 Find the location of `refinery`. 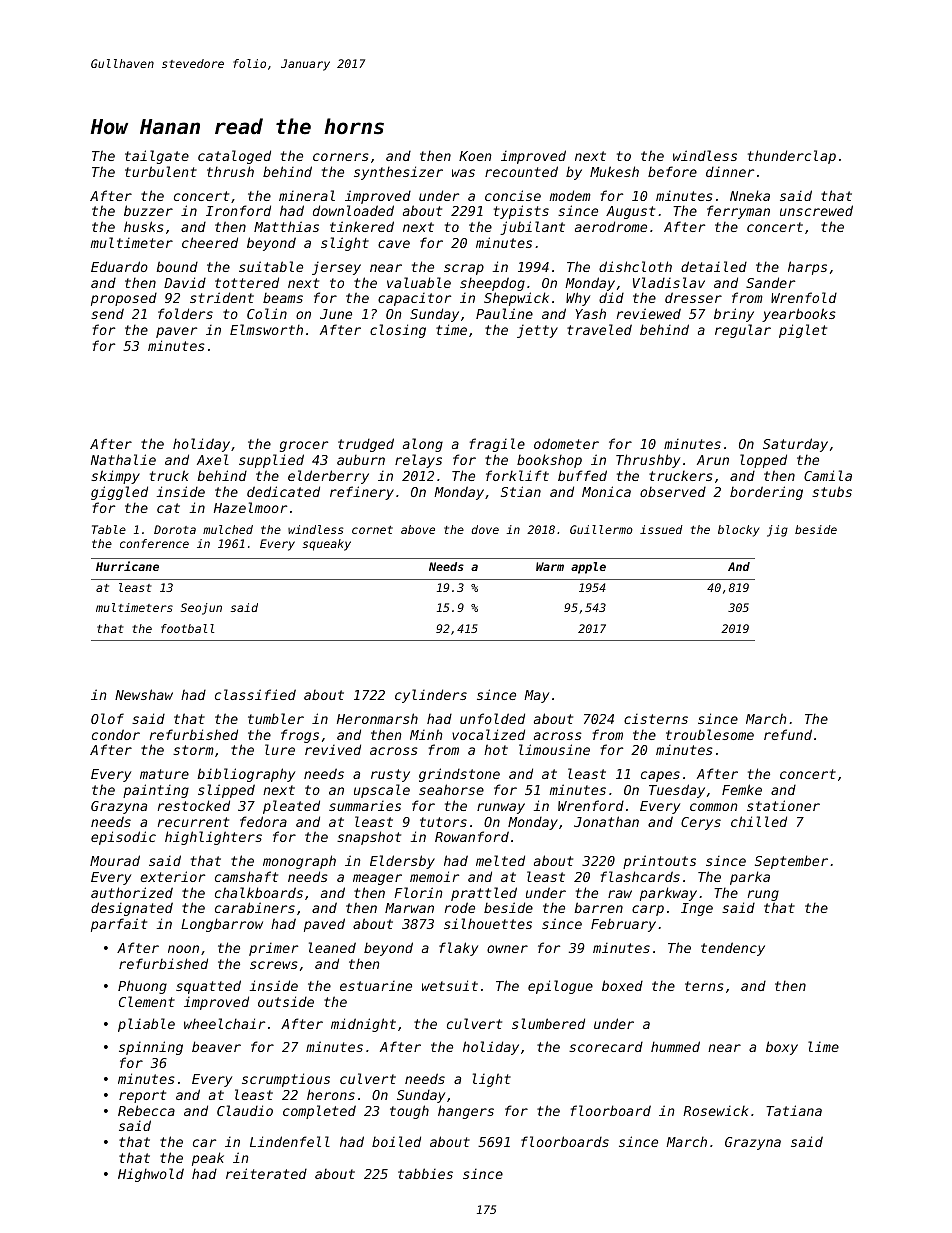

refinery is located at coordinates (362, 493).
